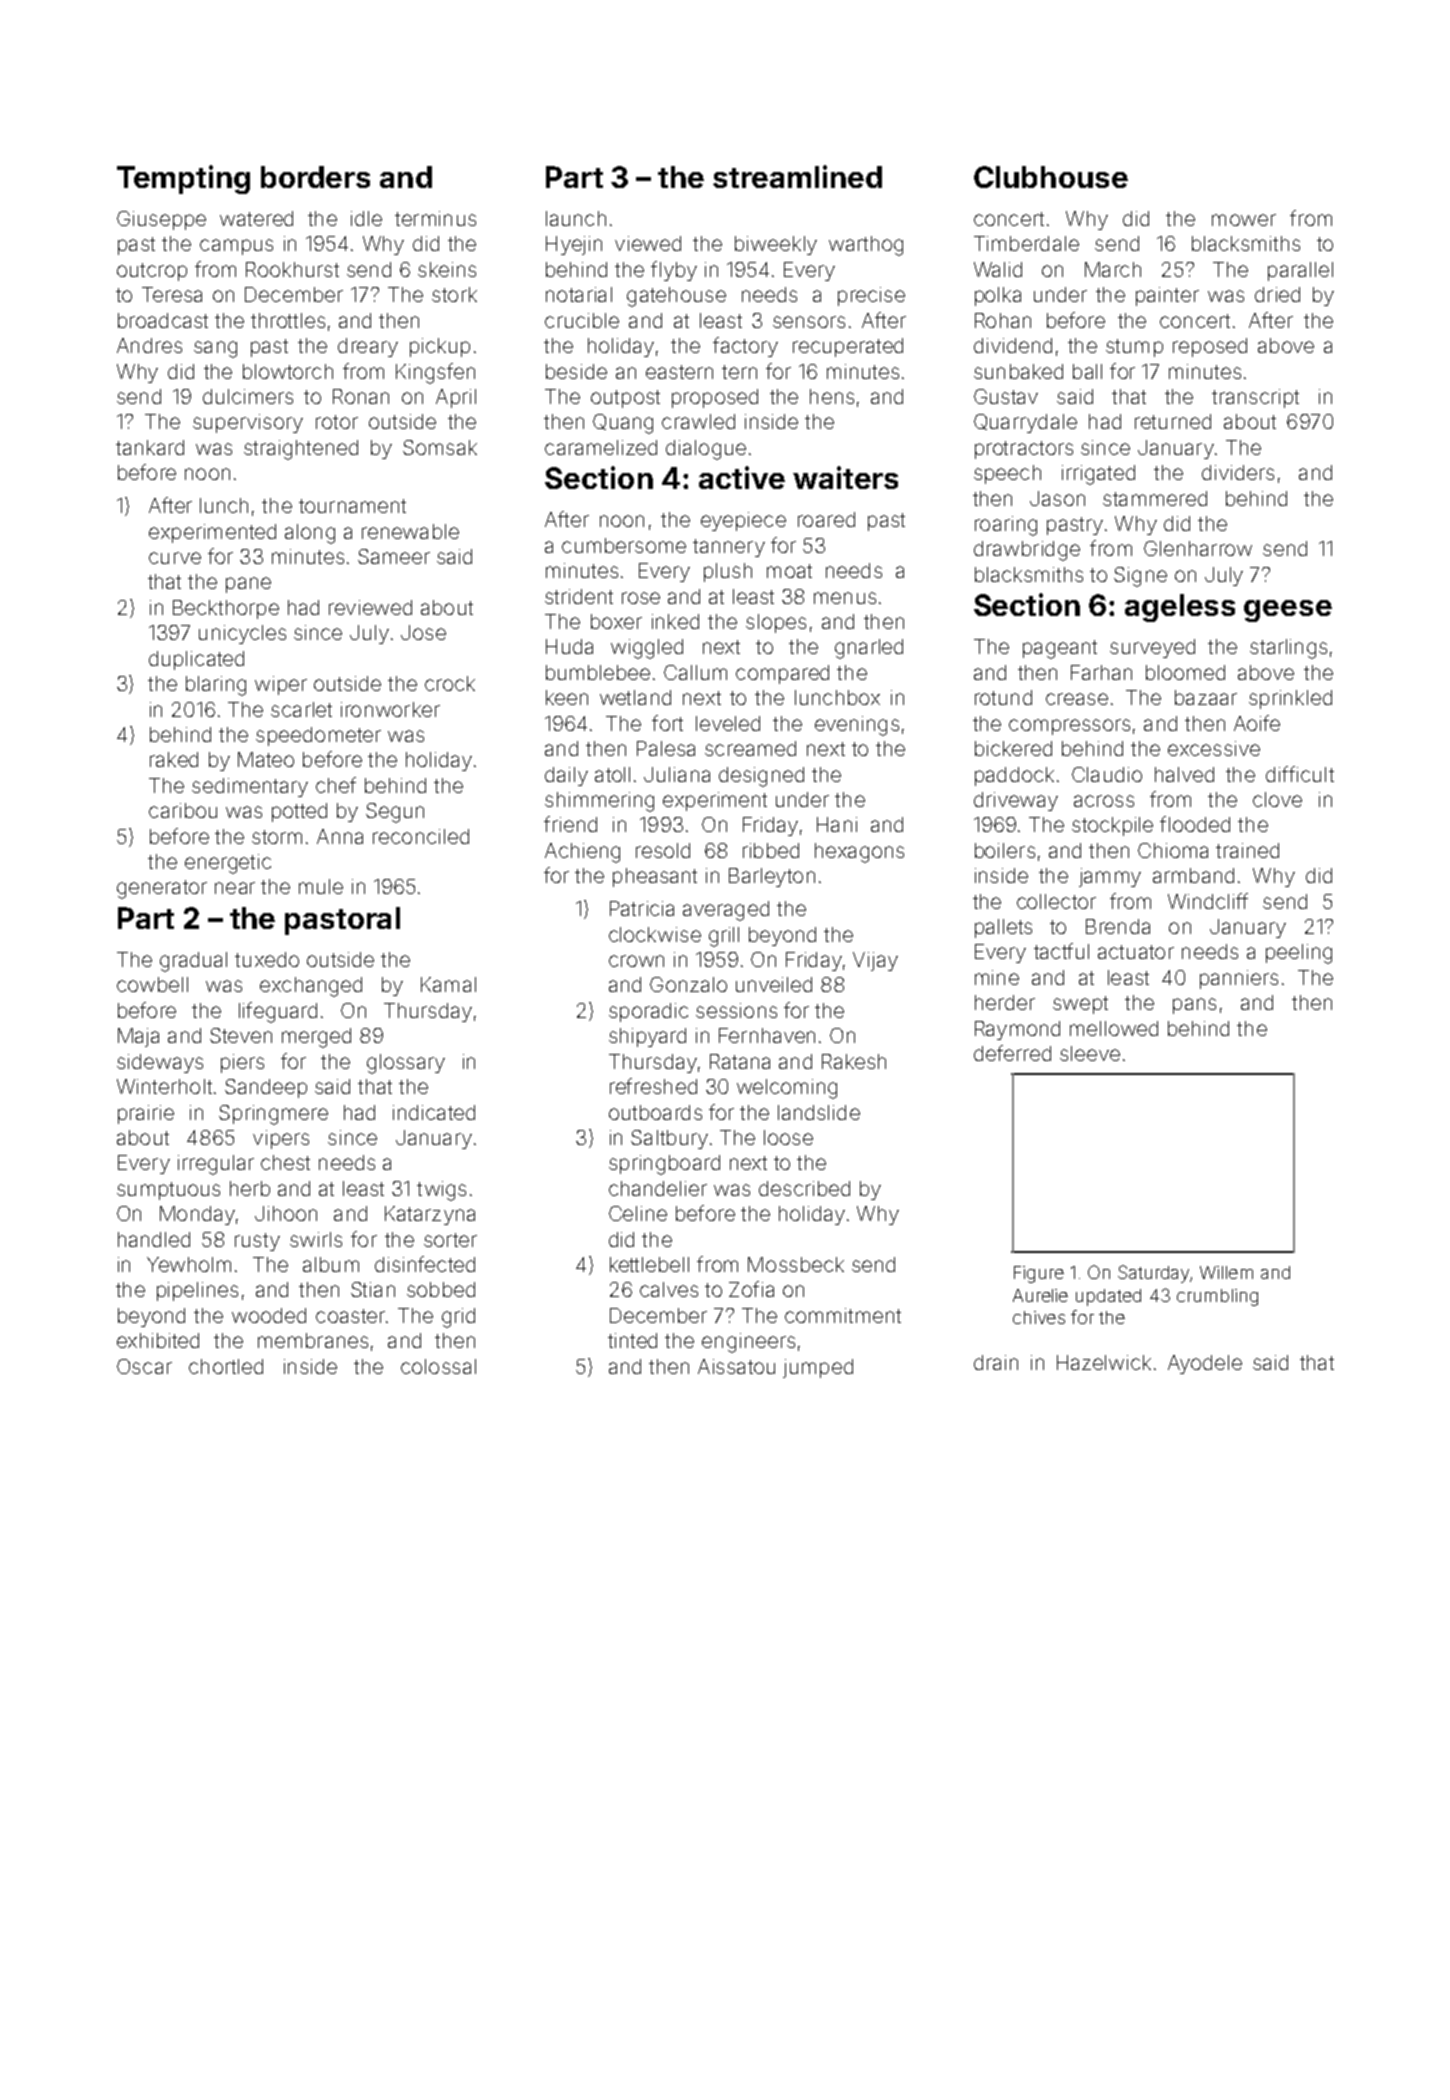 The width and height of the document is (1450, 2100). Describe the element at coordinates (797, 176) in the document. I see `streamlined` at that location.
